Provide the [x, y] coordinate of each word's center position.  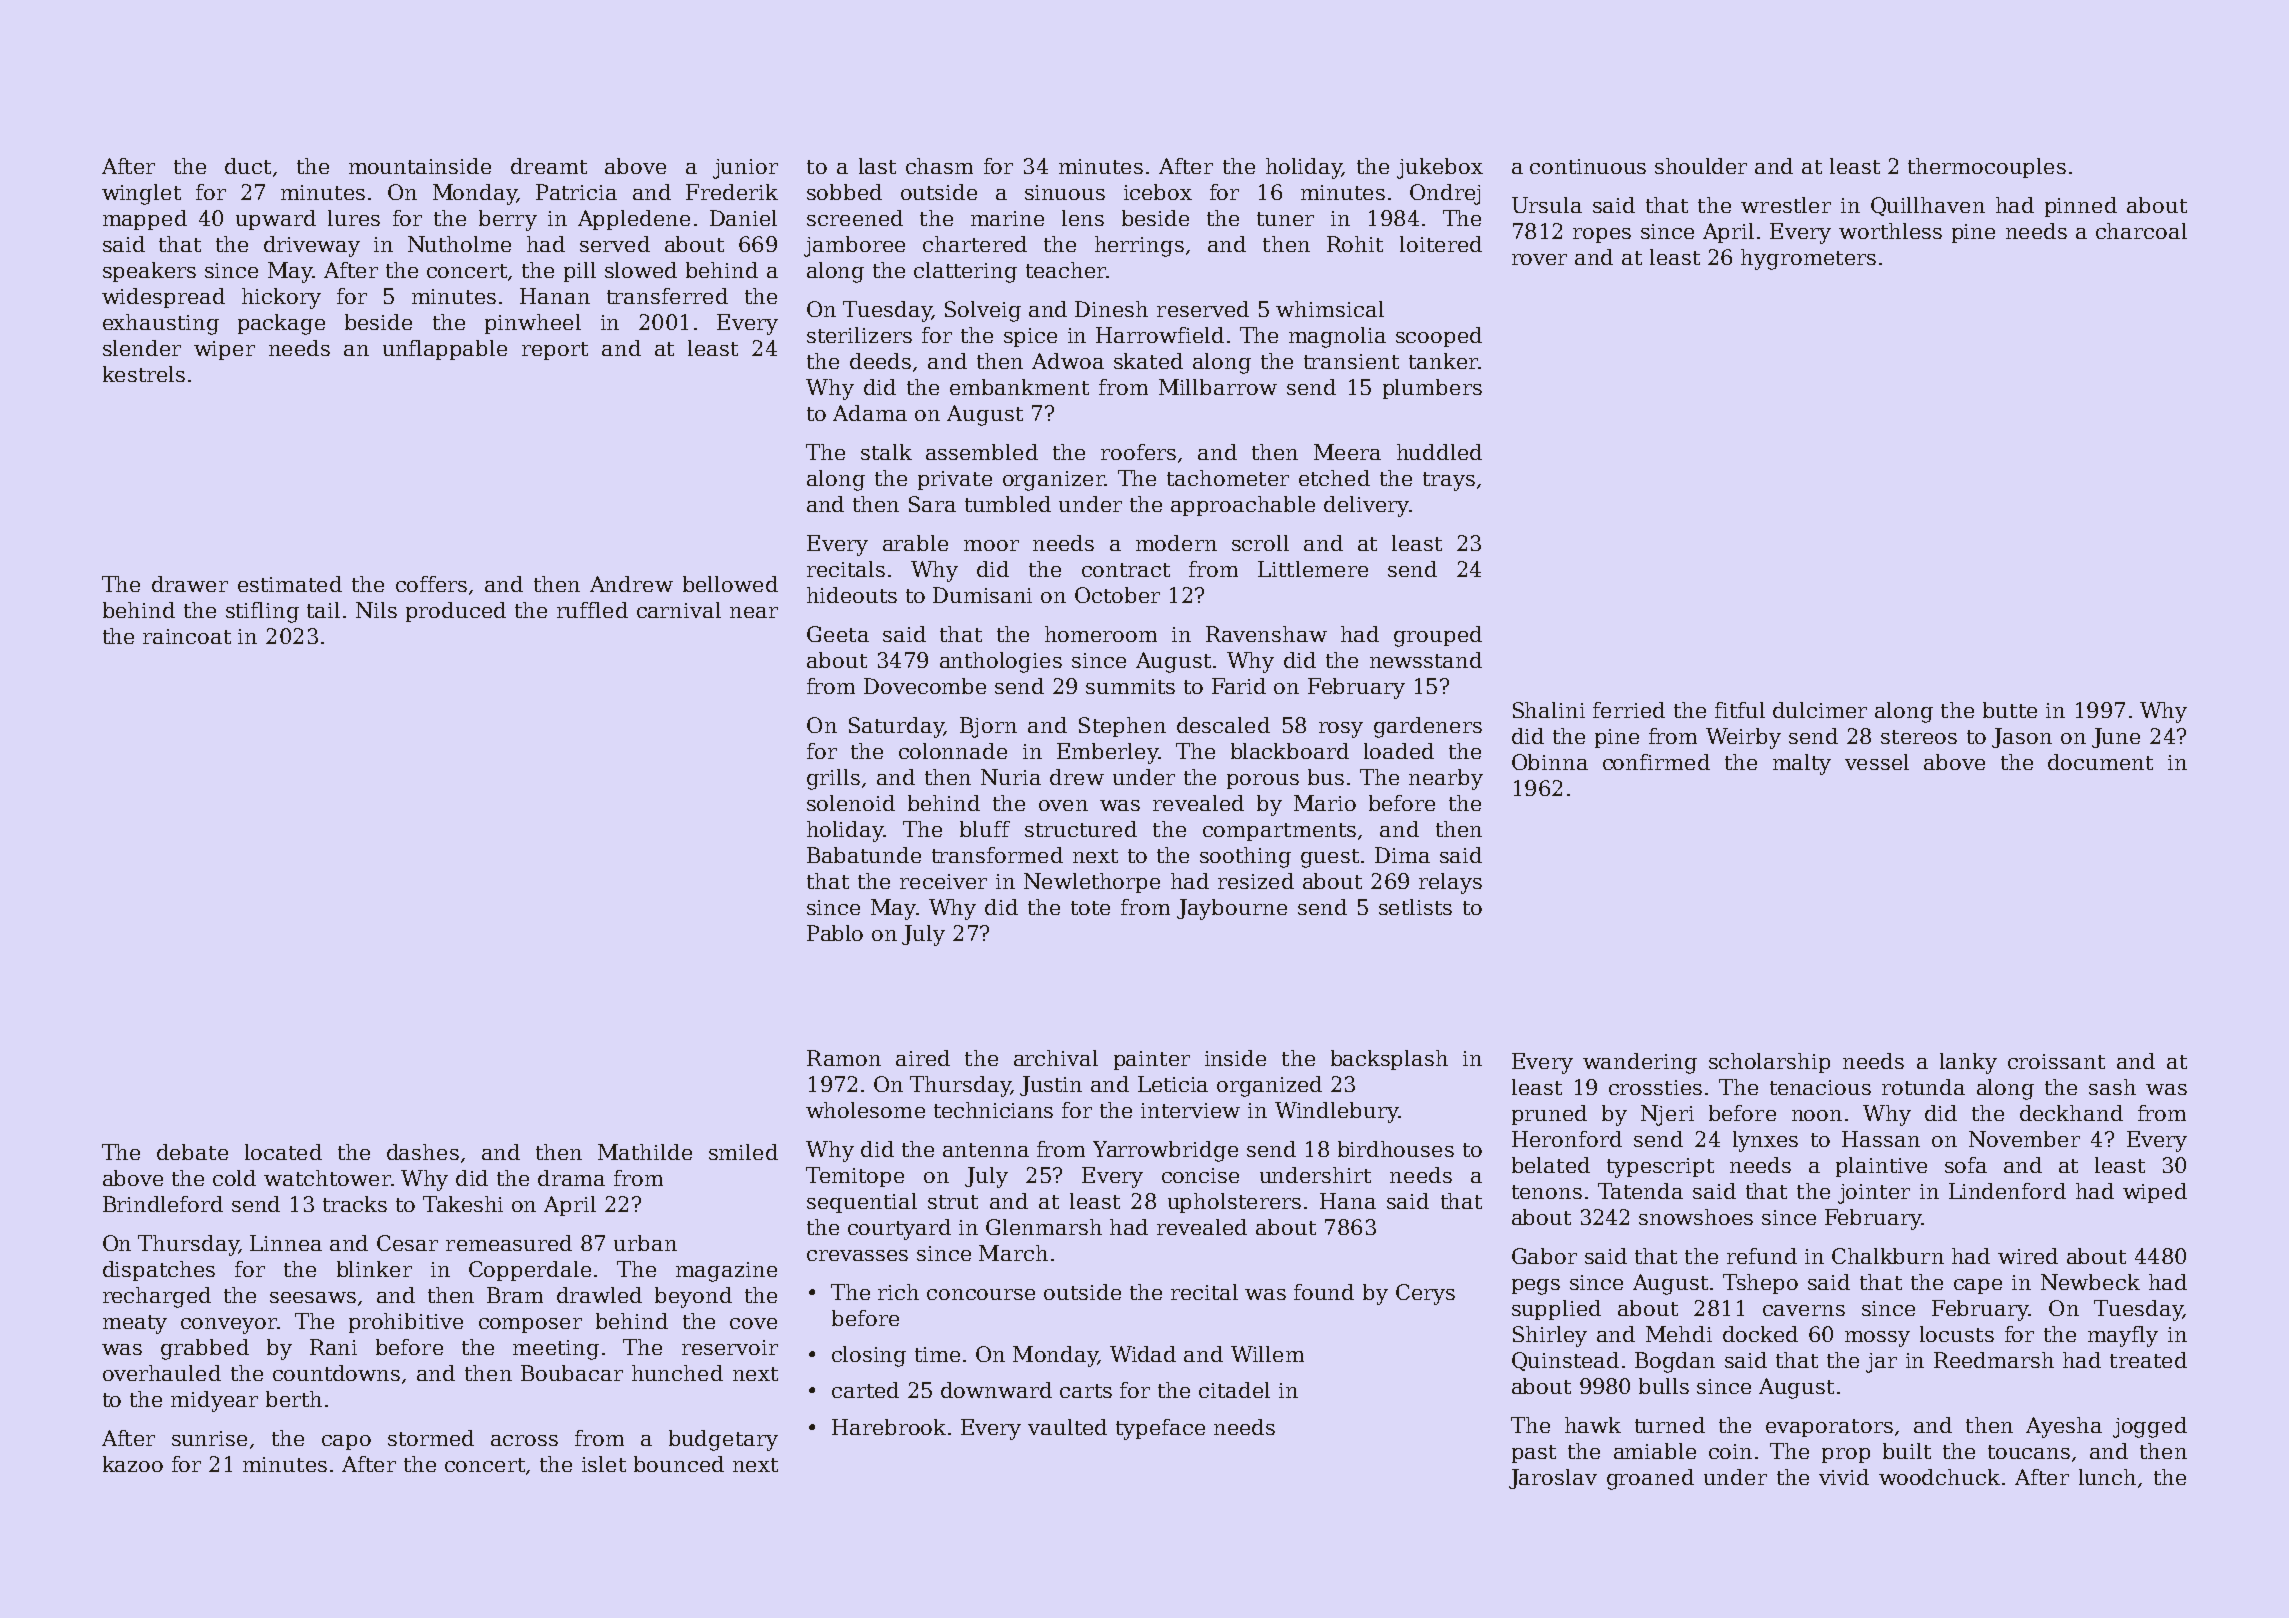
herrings [1139, 246]
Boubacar [572, 1373]
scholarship [1769, 1063]
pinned [2081, 207]
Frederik [732, 192]
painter [1152, 1060]
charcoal [2141, 231]
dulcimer [1820, 710]
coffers [431, 584]
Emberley [1107, 753]
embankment [1019, 387]
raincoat [187, 636]
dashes [423, 1152]
